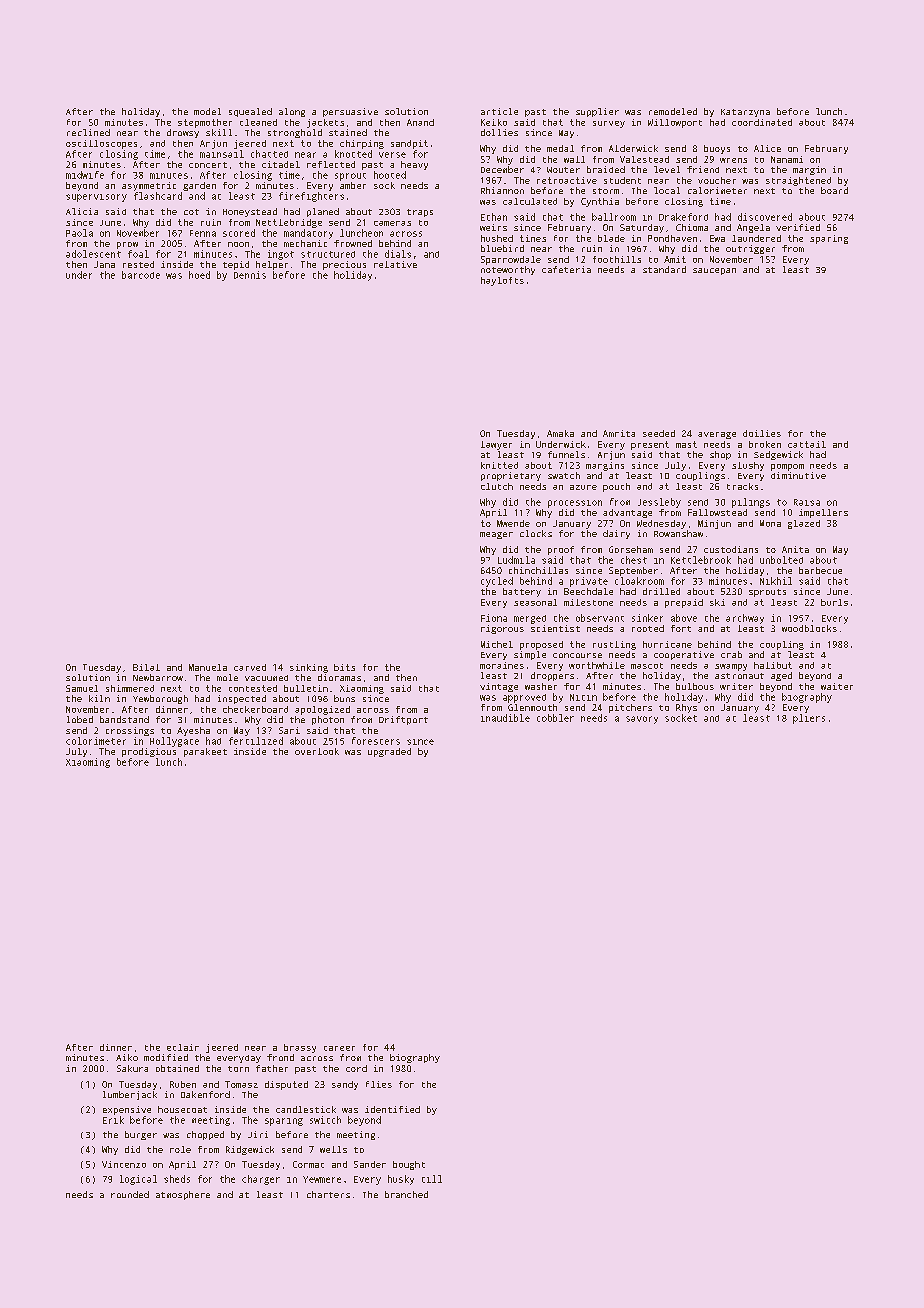  What do you see at coordinates (567, 180) in the page?
I see `retroactive` at bounding box center [567, 180].
